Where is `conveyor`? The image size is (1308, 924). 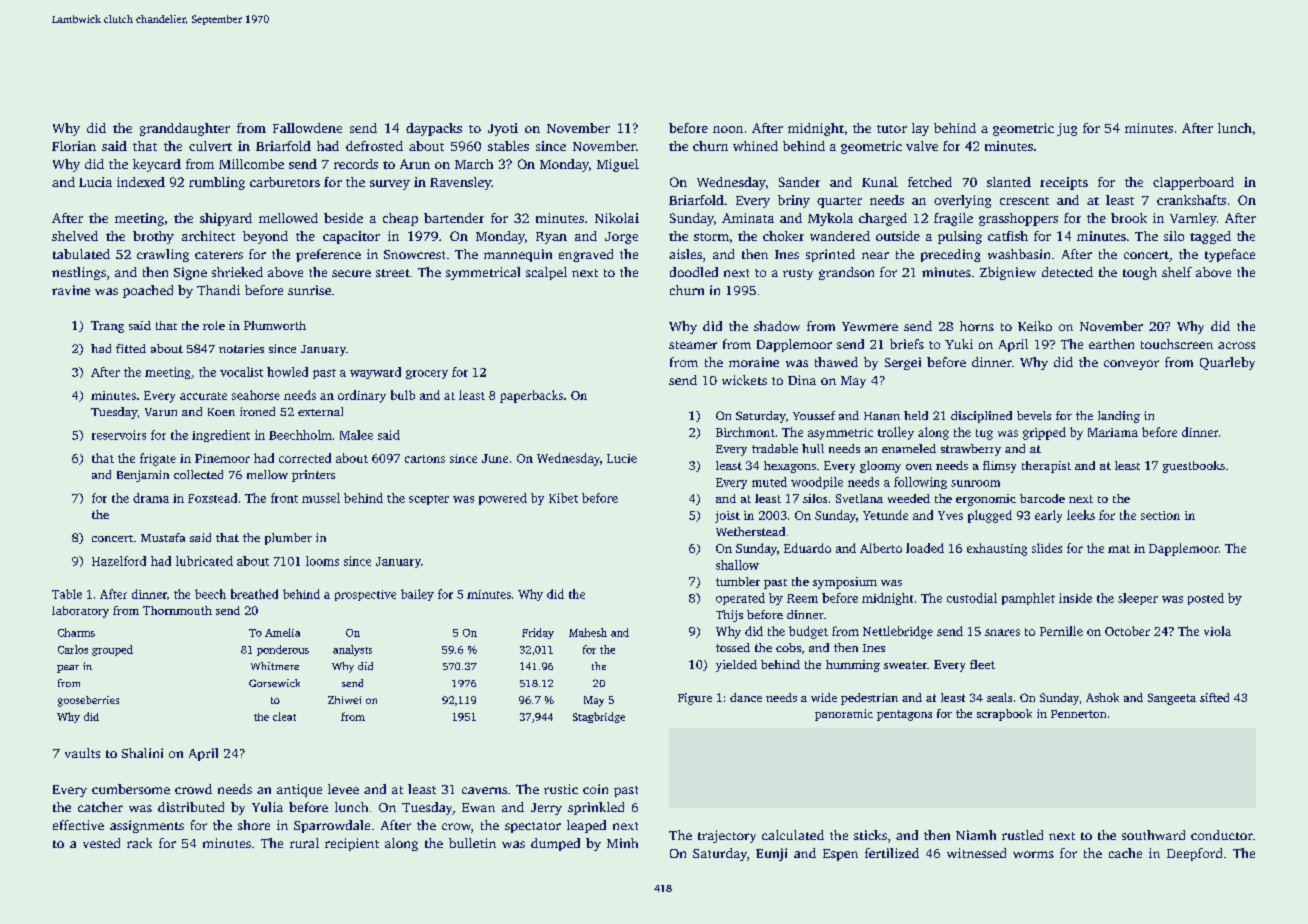
conveyor is located at coordinates (1131, 365).
